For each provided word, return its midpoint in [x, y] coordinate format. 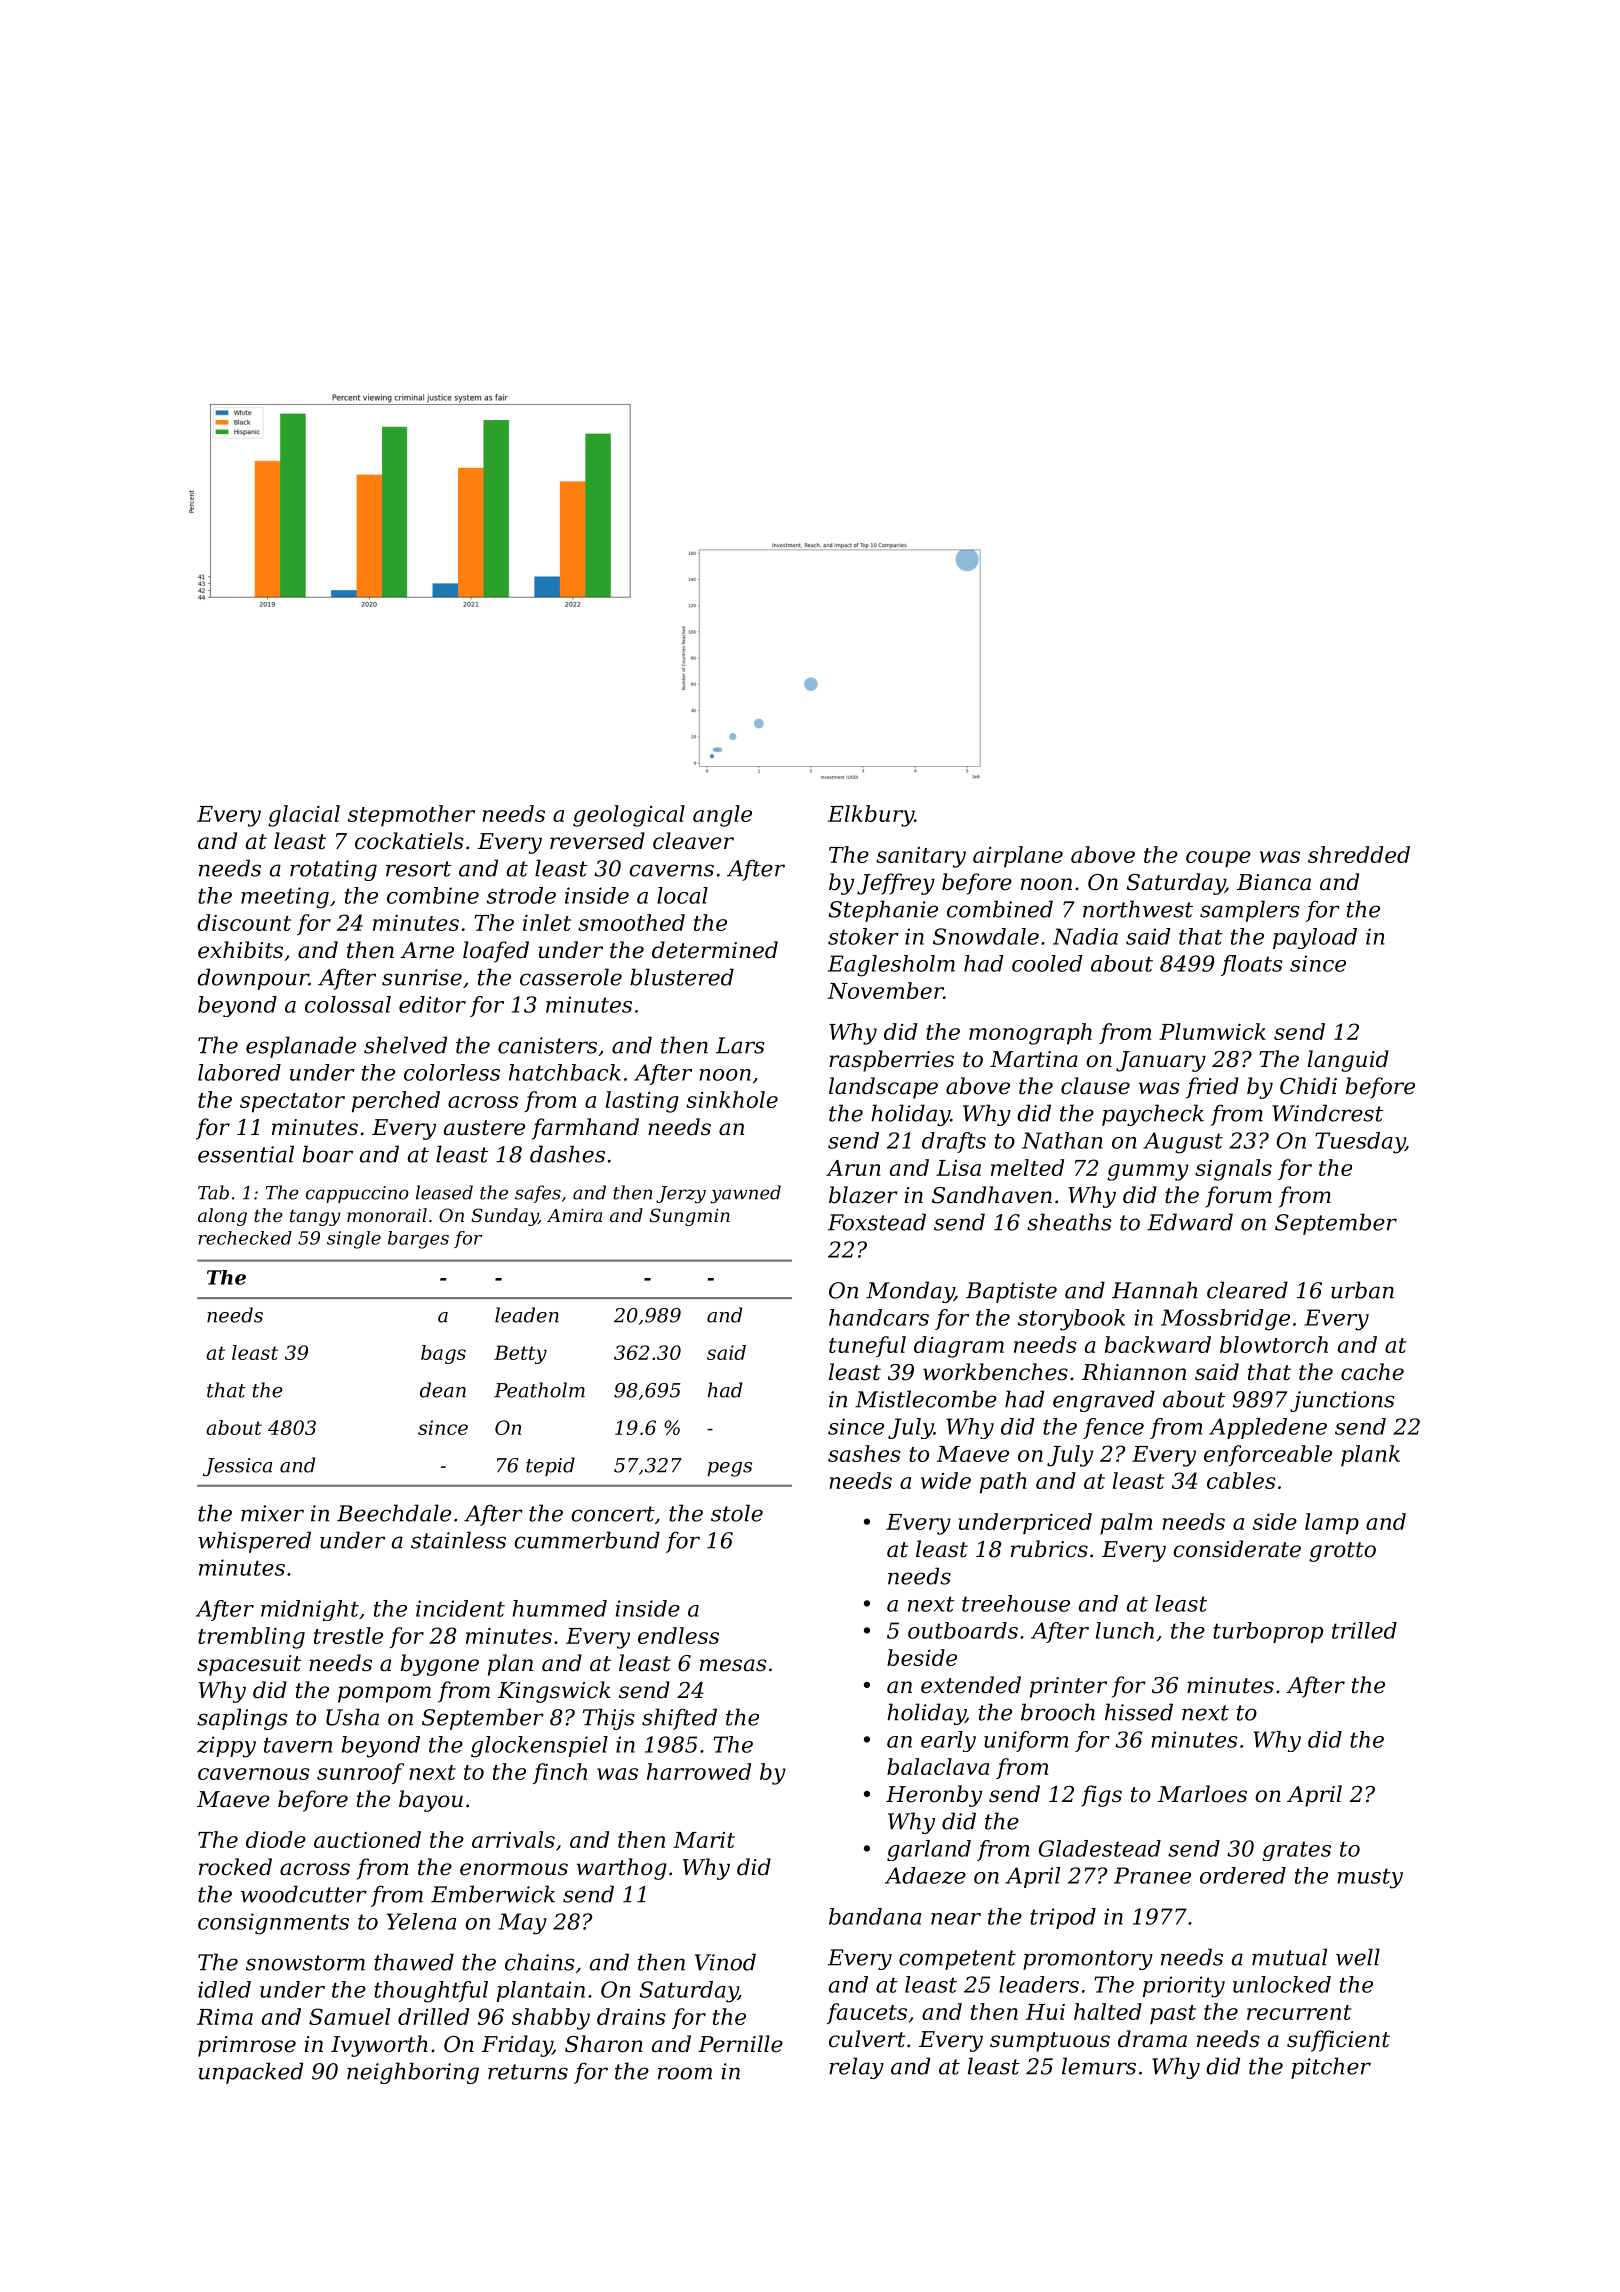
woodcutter [304, 1894]
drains [631, 2016]
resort [418, 869]
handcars [879, 1317]
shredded [1359, 854]
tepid [550, 1467]
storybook [1071, 1320]
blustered [682, 977]
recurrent [1299, 2012]
